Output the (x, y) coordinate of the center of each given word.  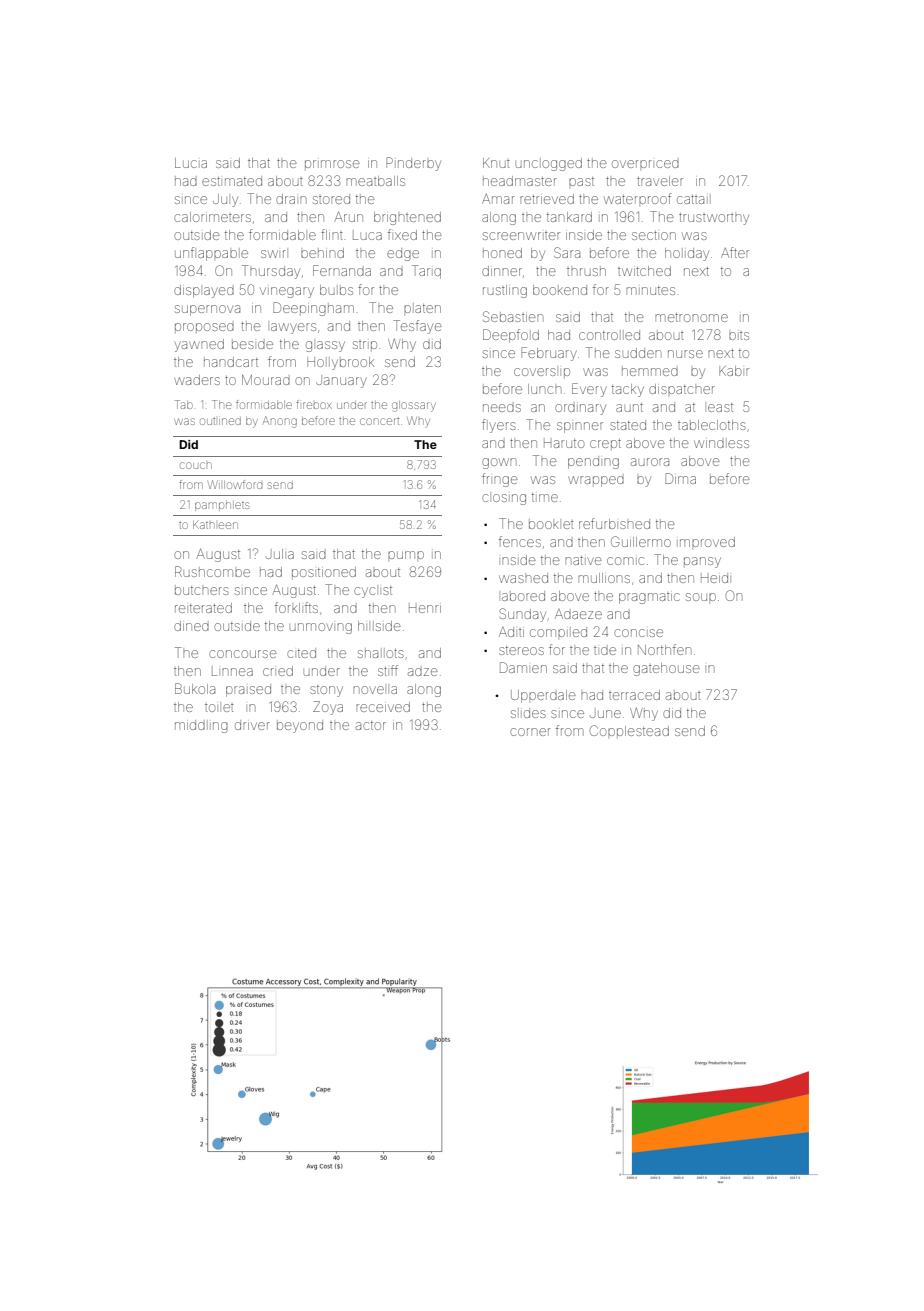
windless (721, 444)
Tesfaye (417, 327)
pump (406, 555)
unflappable (211, 254)
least (720, 407)
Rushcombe (212, 571)
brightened (407, 218)
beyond (300, 726)
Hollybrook (340, 363)
